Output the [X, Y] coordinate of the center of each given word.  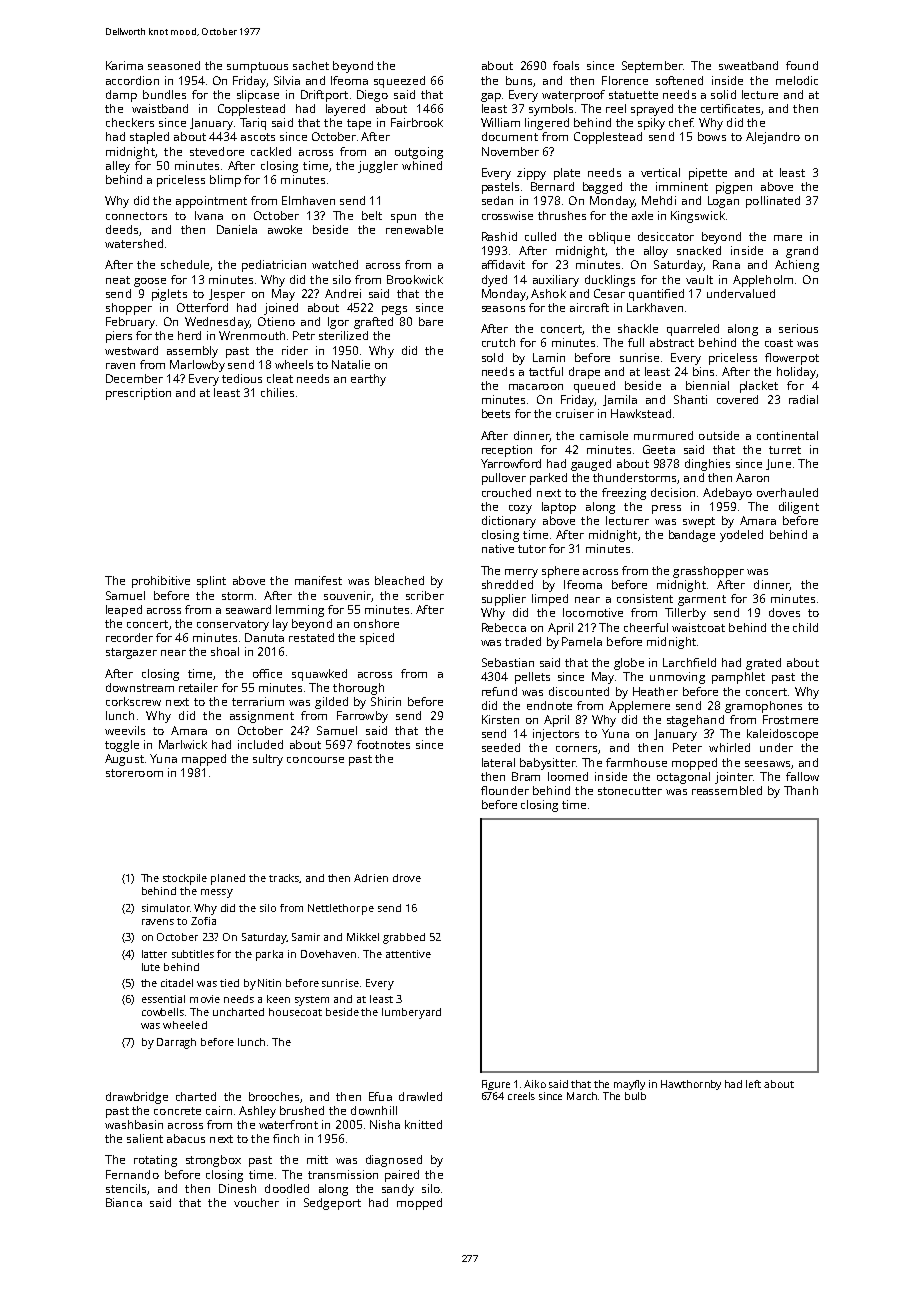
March [582, 1096]
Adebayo [727, 494]
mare [788, 238]
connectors [136, 216]
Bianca [124, 1202]
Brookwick [415, 279]
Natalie [351, 364]
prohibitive [161, 582]
